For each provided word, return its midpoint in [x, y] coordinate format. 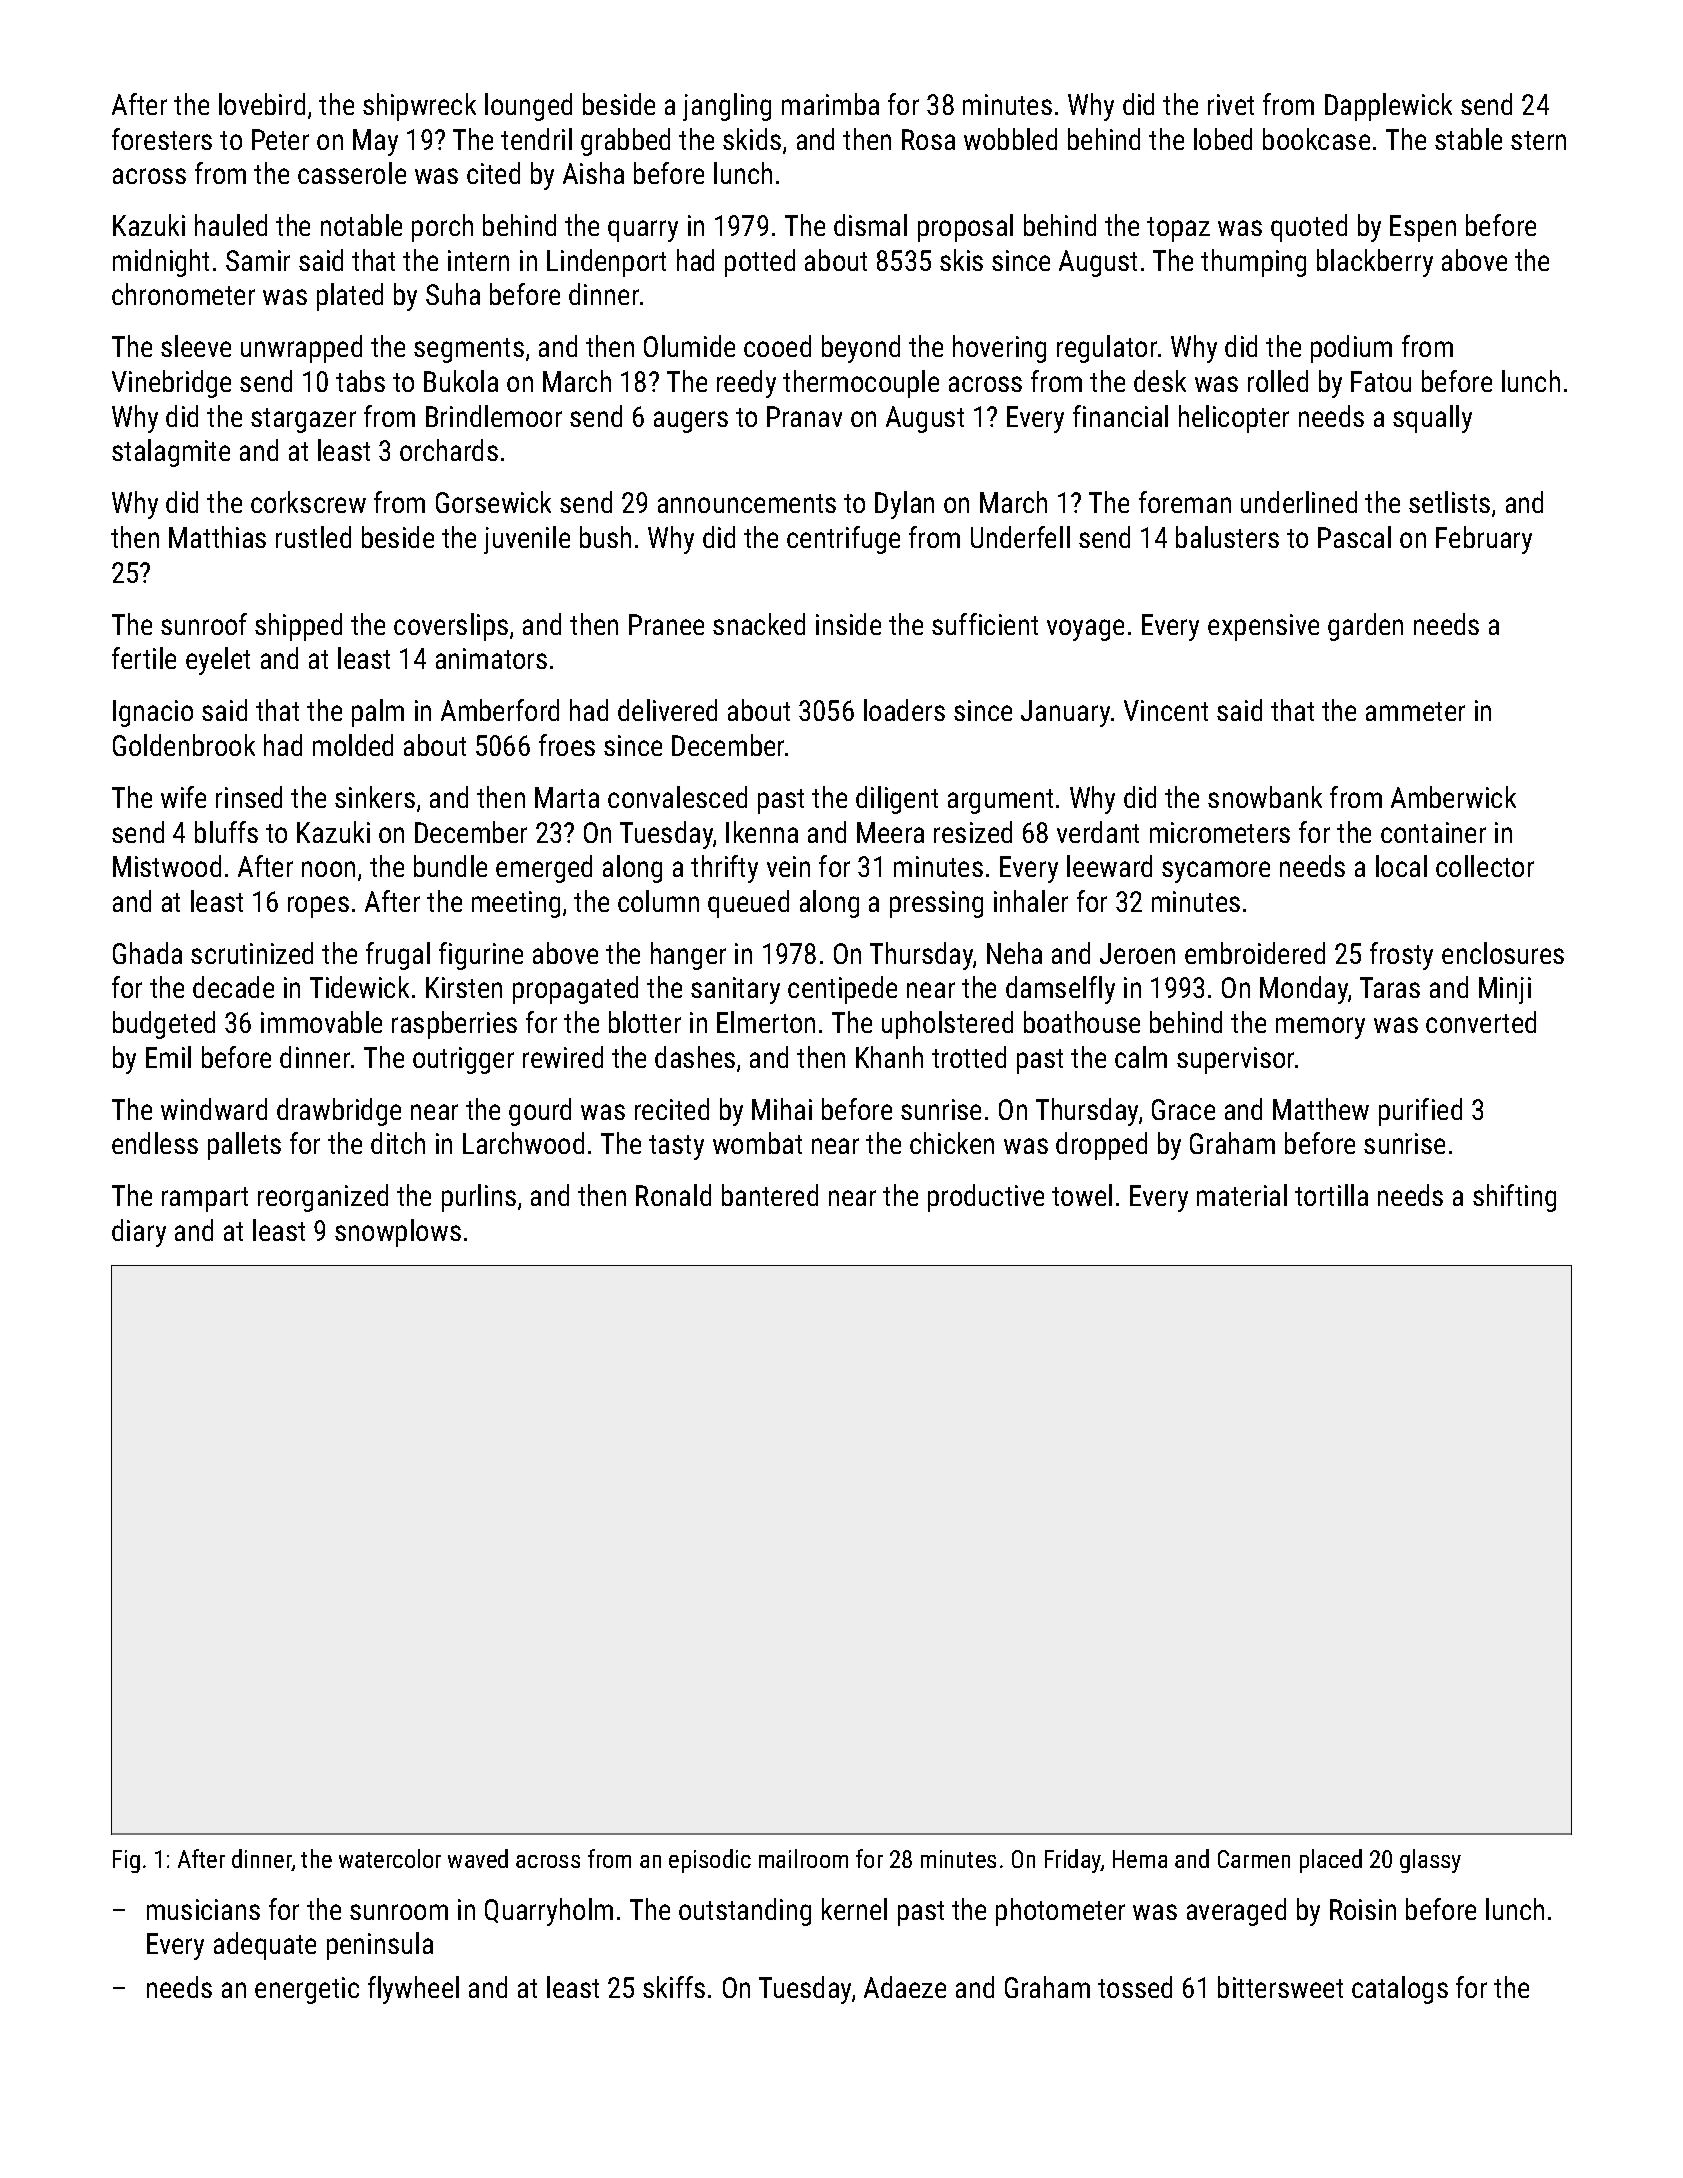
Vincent [1166, 710]
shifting [1514, 1198]
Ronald [673, 1195]
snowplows [398, 1233]
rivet [1231, 104]
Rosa [928, 139]
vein [788, 866]
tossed [1135, 1987]
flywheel [413, 1990]
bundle [450, 866]
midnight [161, 263]
